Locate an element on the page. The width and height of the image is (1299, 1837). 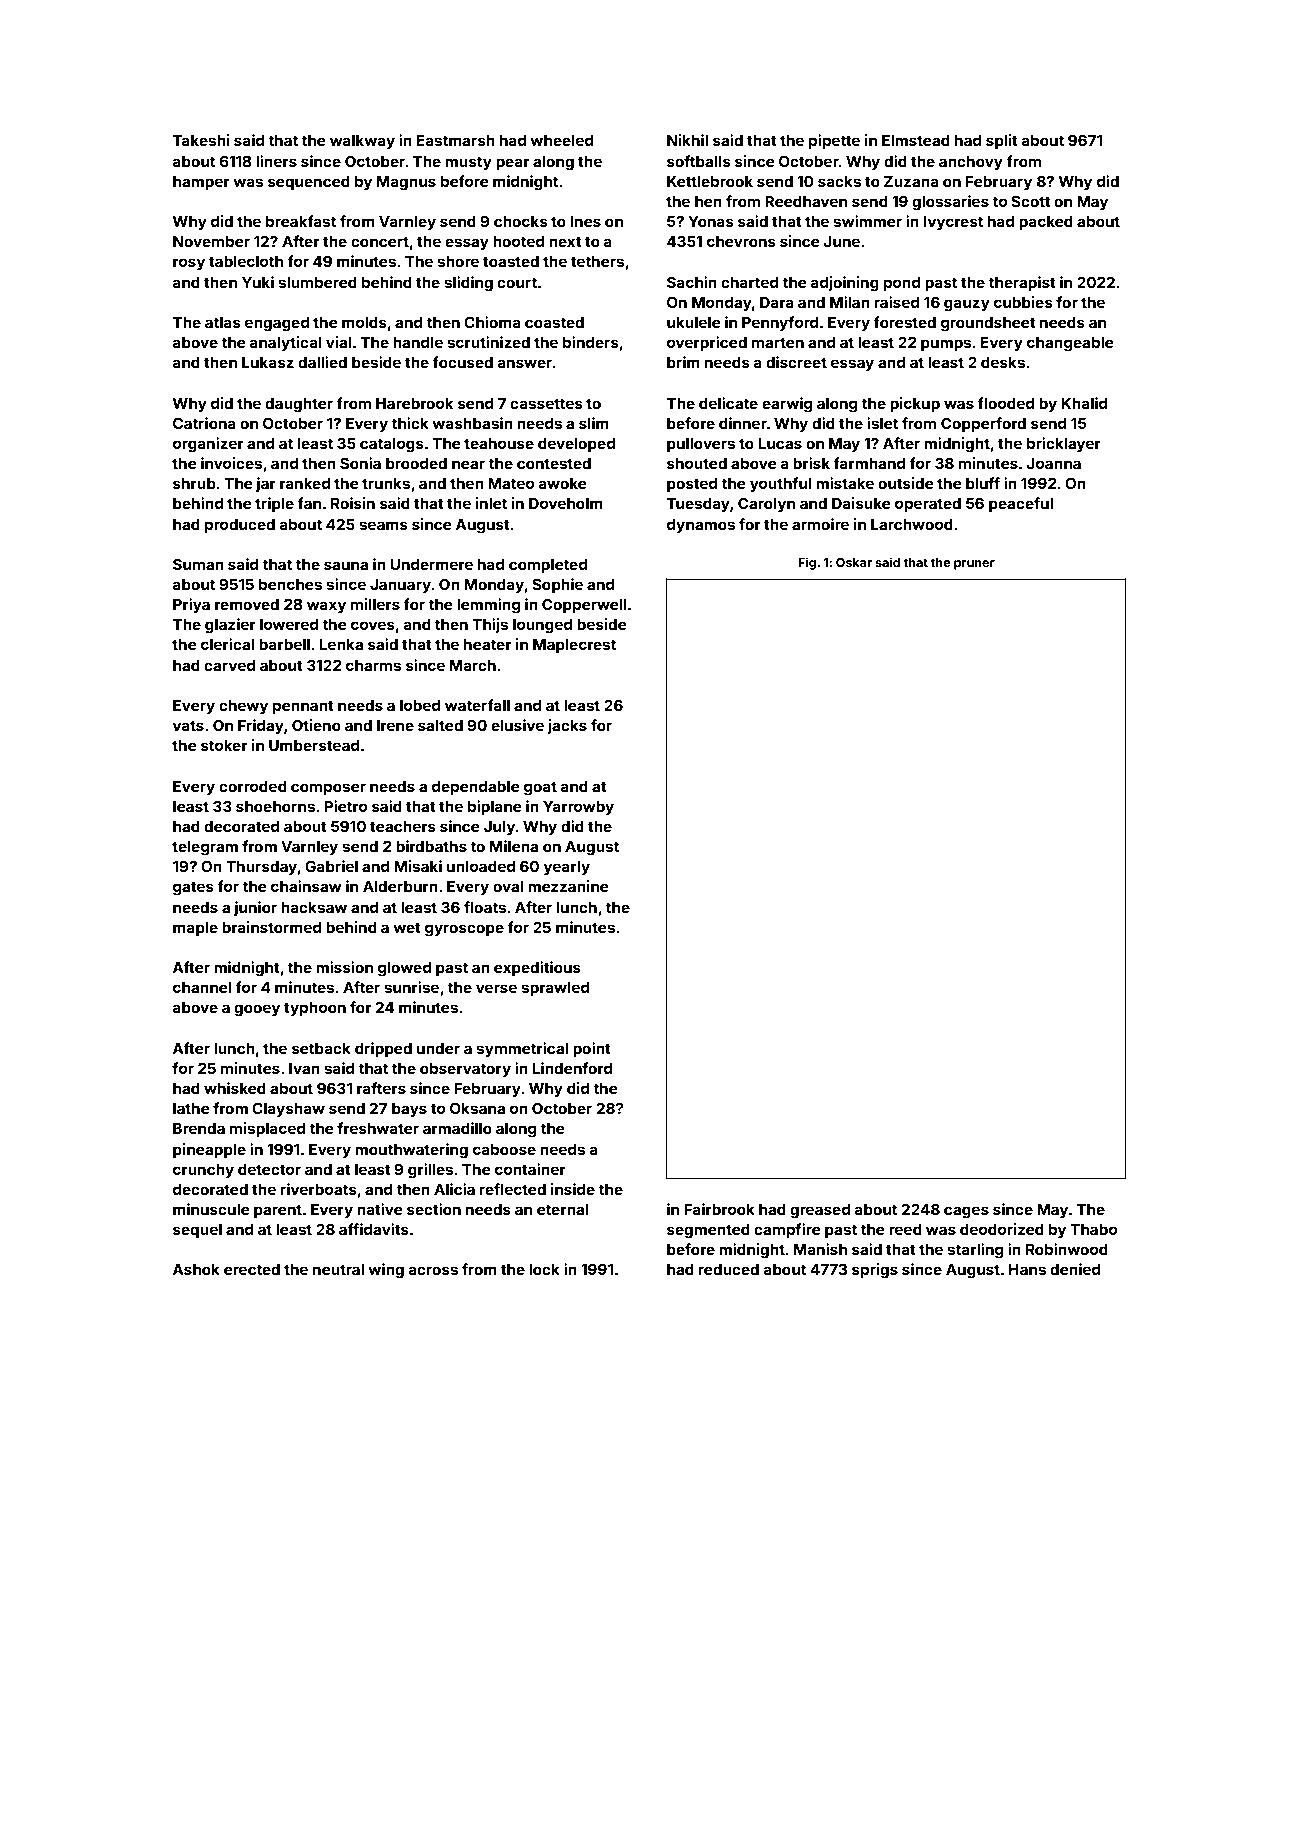
sprigs is located at coordinates (875, 1271).
